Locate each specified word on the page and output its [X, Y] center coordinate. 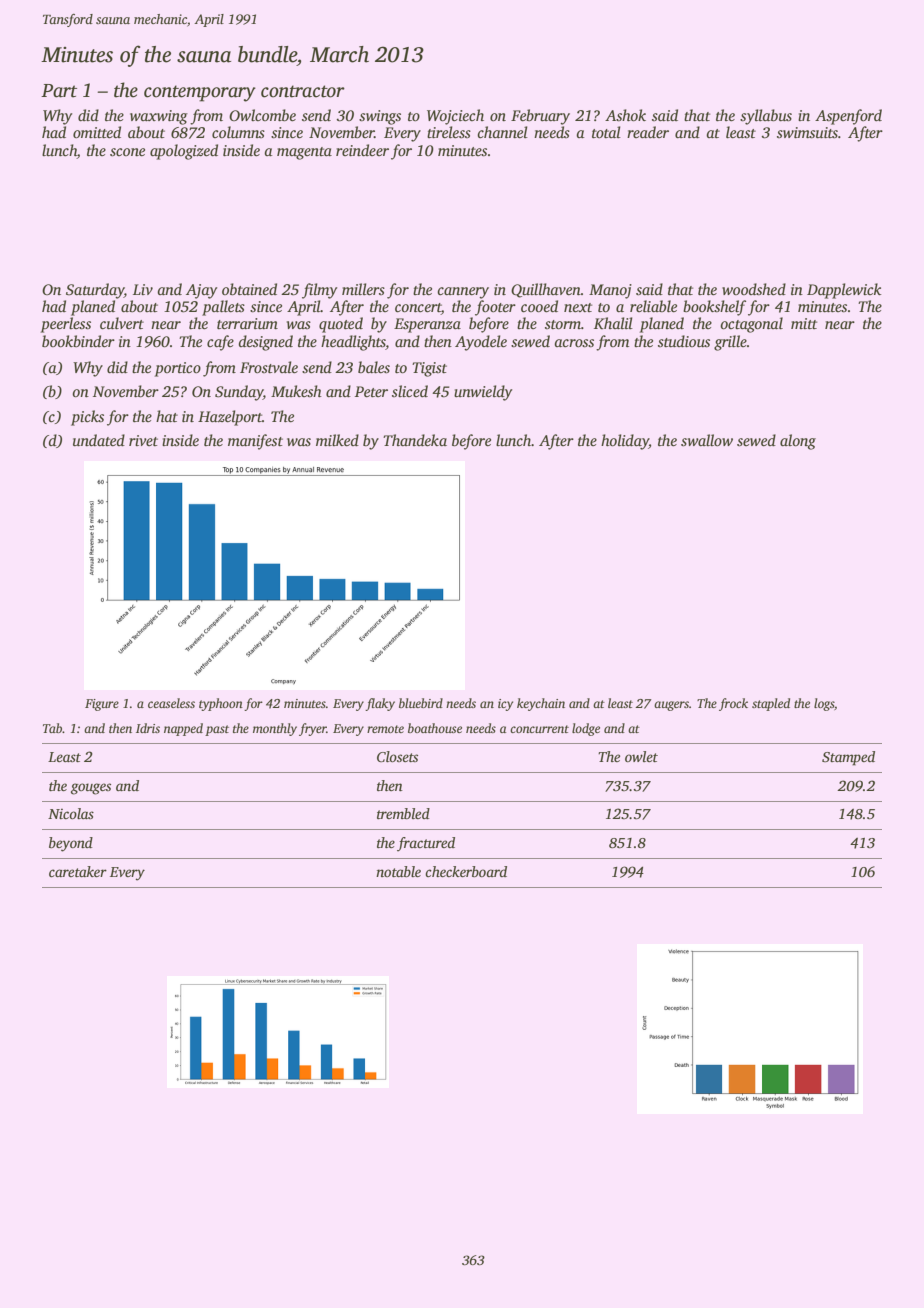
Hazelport [230, 418]
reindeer [362, 150]
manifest [255, 442]
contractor [303, 91]
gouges [91, 789]
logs [824, 704]
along [798, 442]
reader [648, 132]
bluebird [421, 703]
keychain [541, 704]
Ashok [625, 115]
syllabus [766, 117]
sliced [410, 391]
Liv [143, 289]
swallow [707, 440]
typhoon [221, 704]
